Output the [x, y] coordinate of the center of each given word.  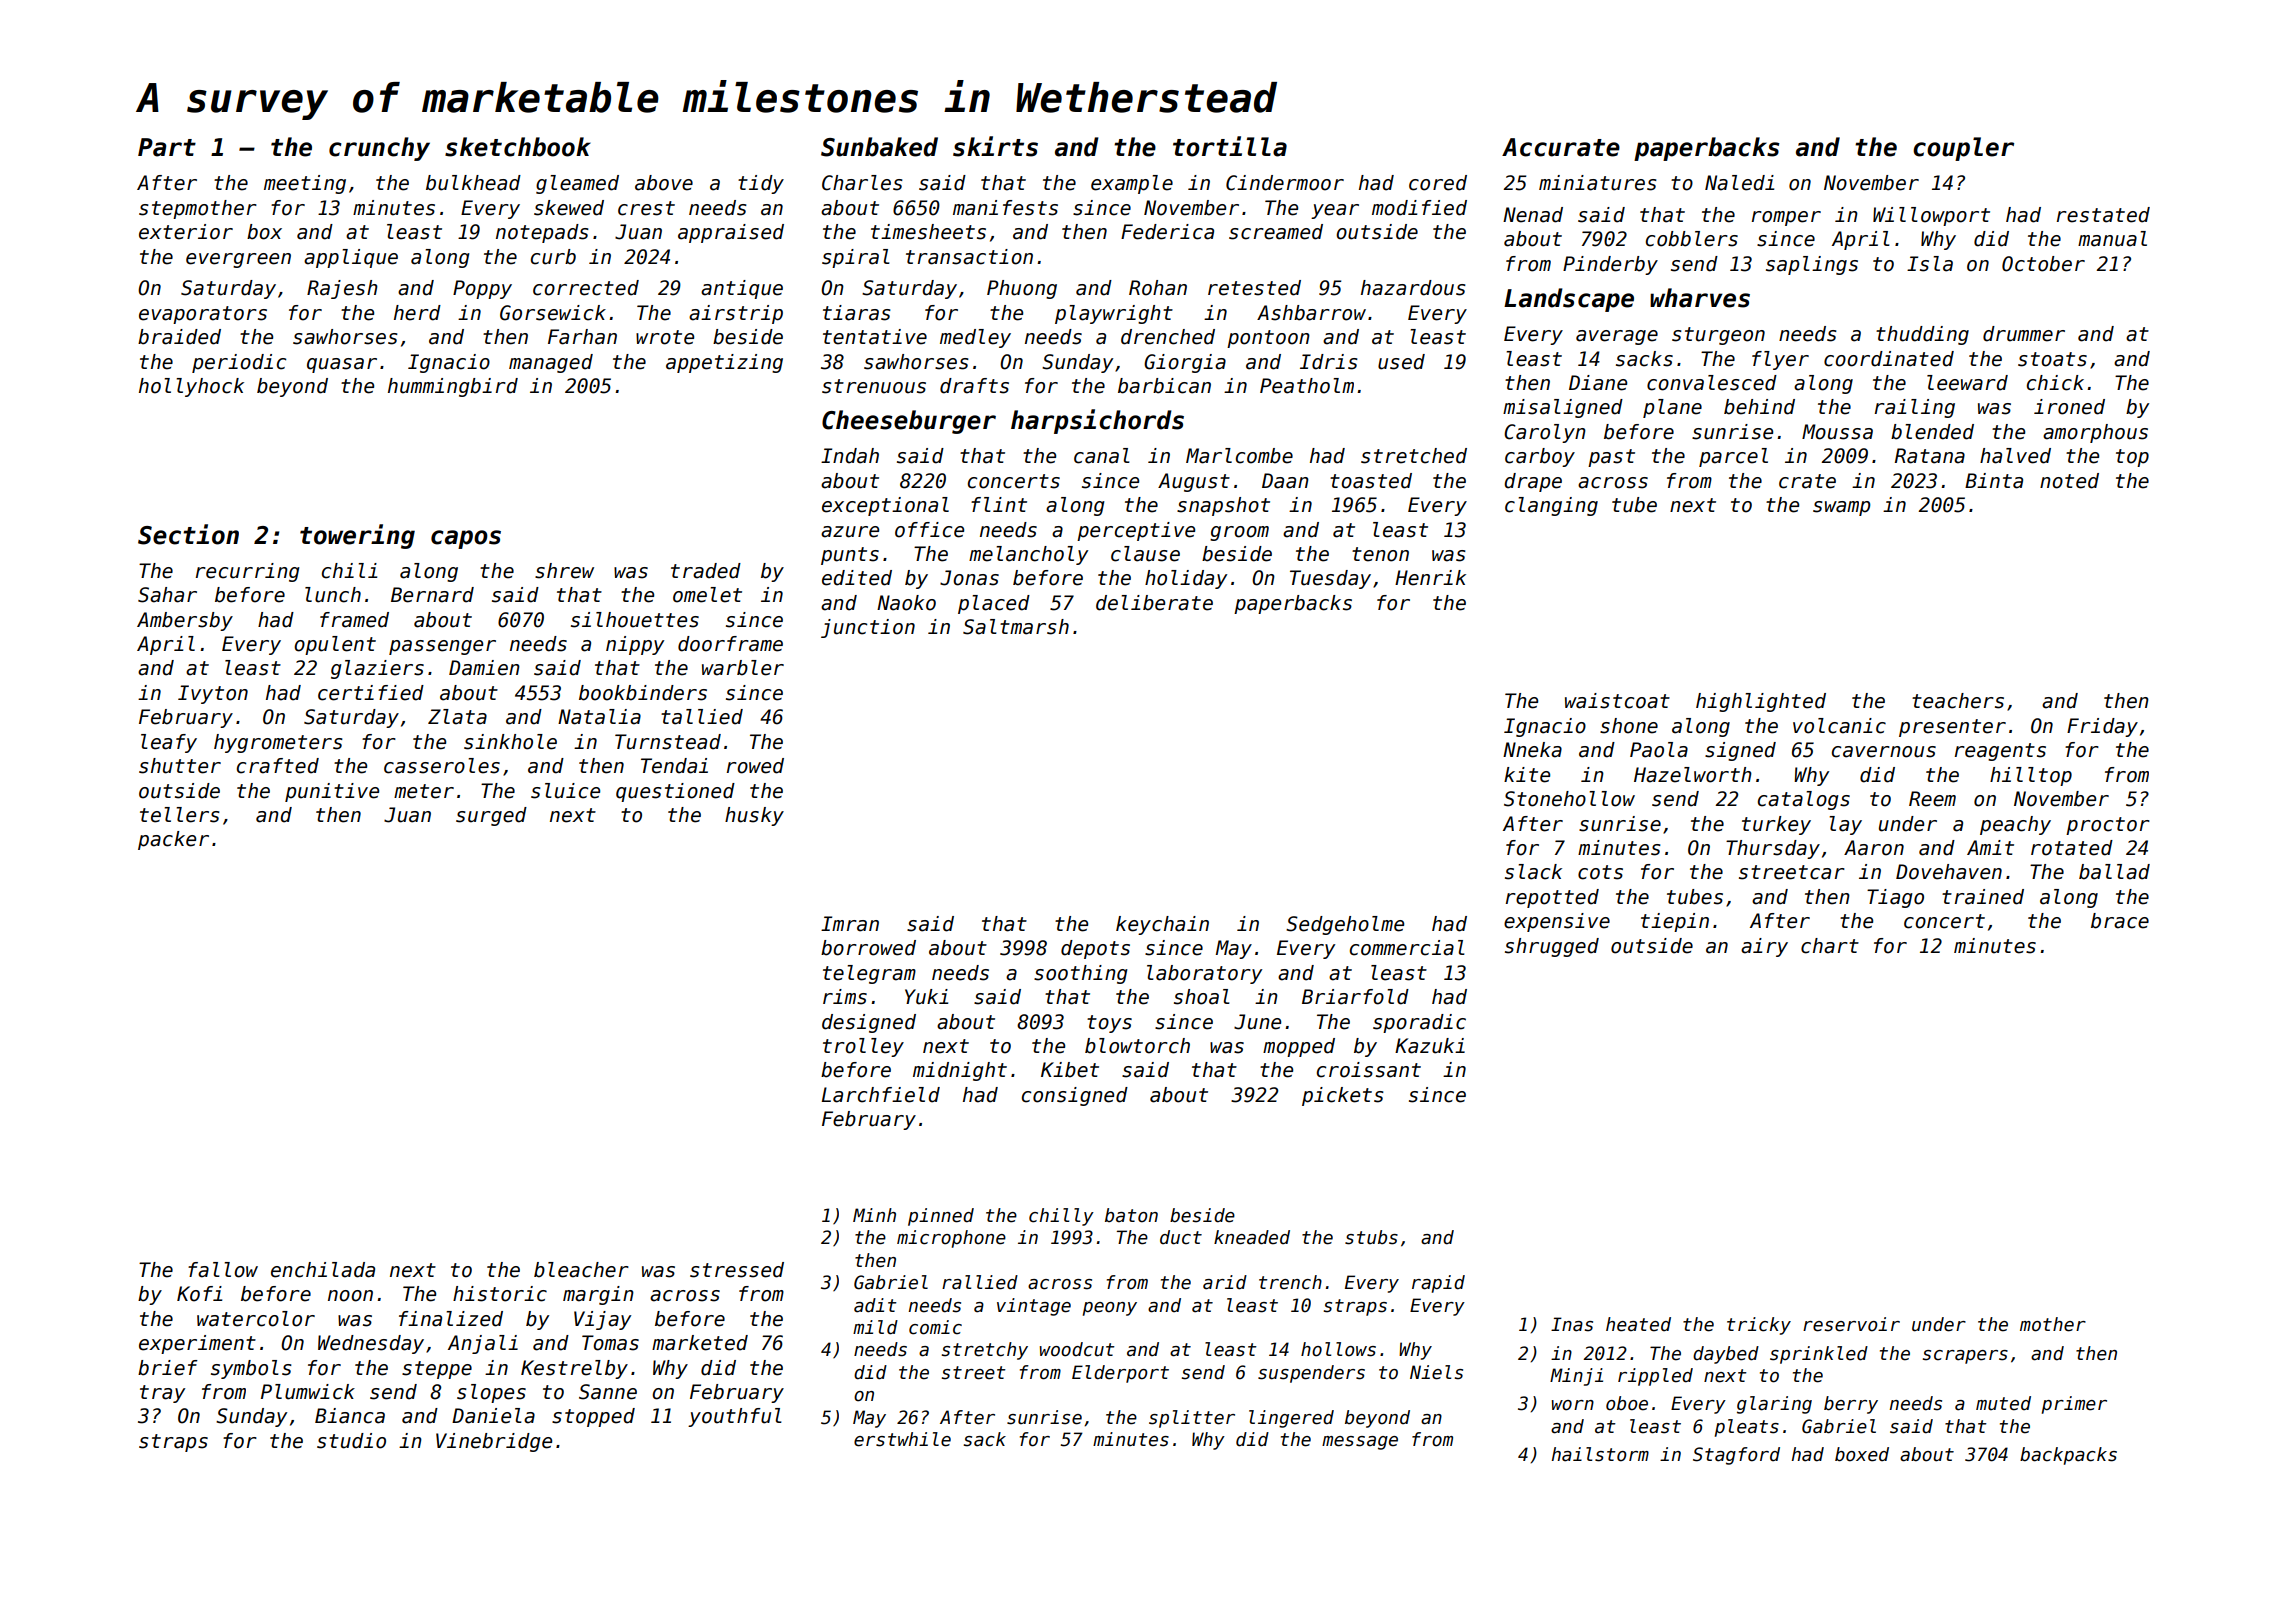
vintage [1034, 1307]
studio [351, 1441]
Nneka [1532, 750]
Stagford [1736, 1456]
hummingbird [453, 387]
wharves [1700, 298]
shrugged [1552, 947]
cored [1438, 183]
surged [491, 816]
